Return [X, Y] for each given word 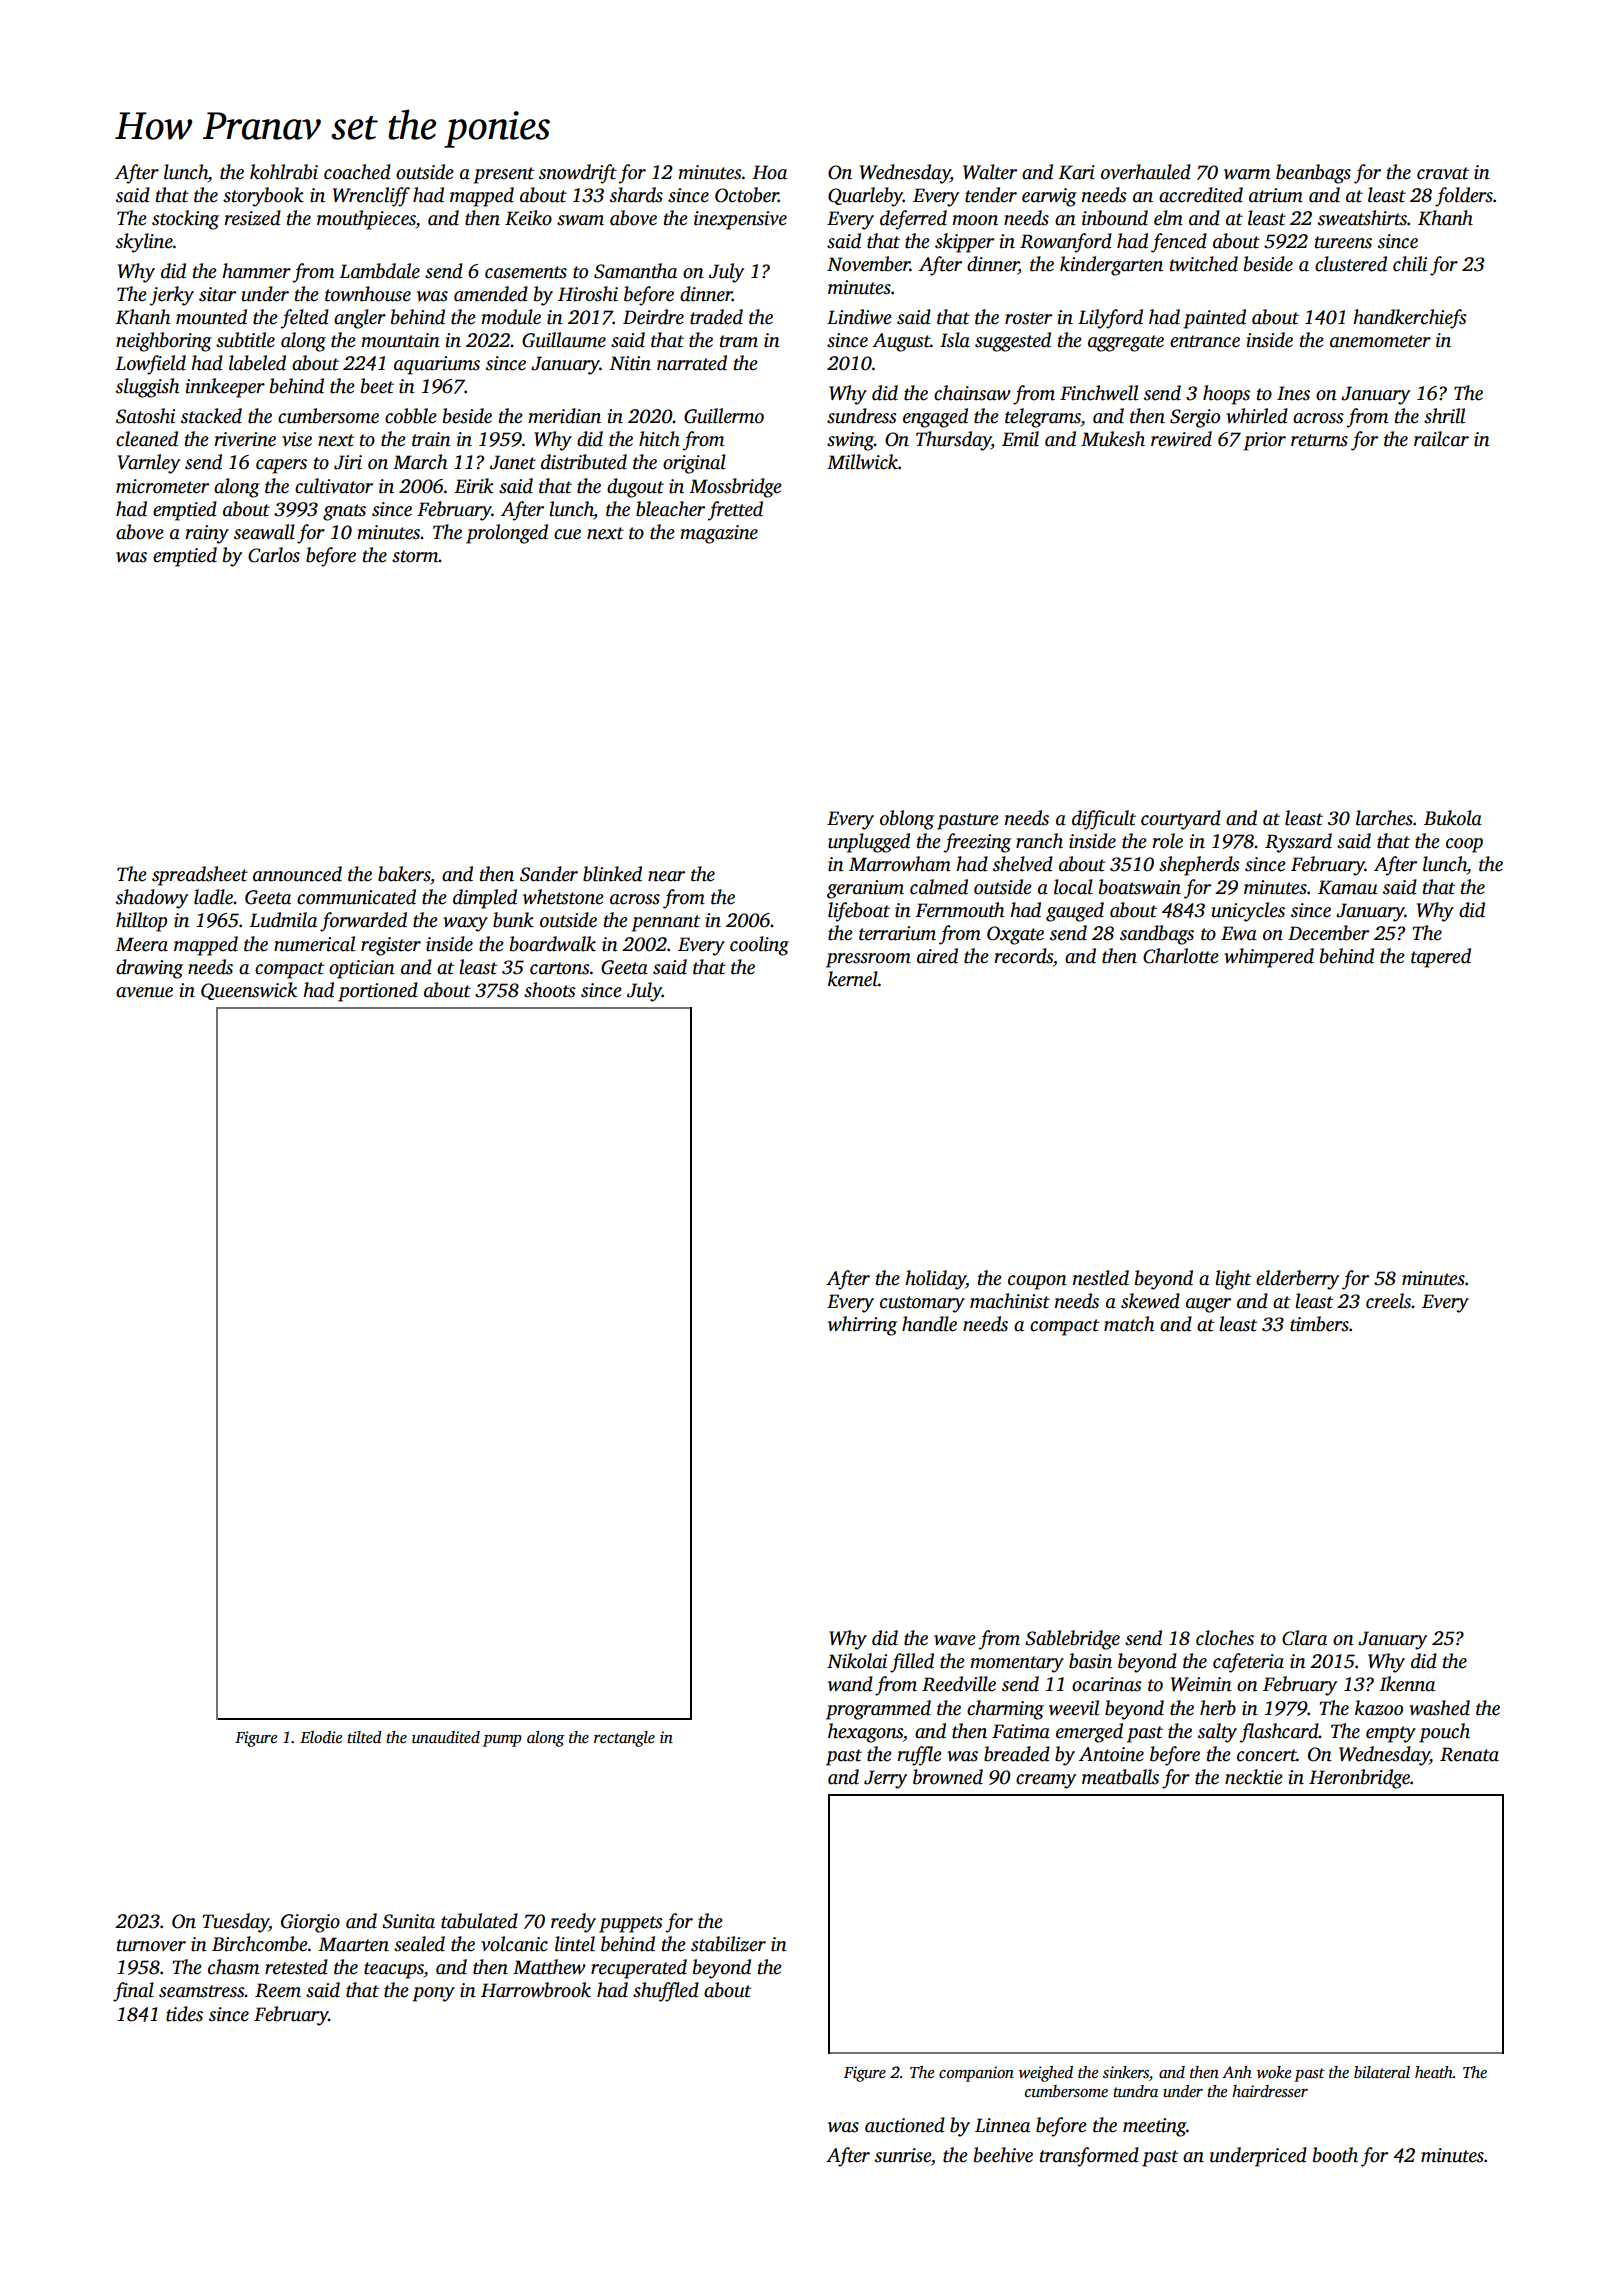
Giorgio [310, 1923]
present [503, 175]
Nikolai [857, 1661]
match [1129, 1324]
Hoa [769, 172]
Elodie [321, 1737]
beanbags [1313, 174]
